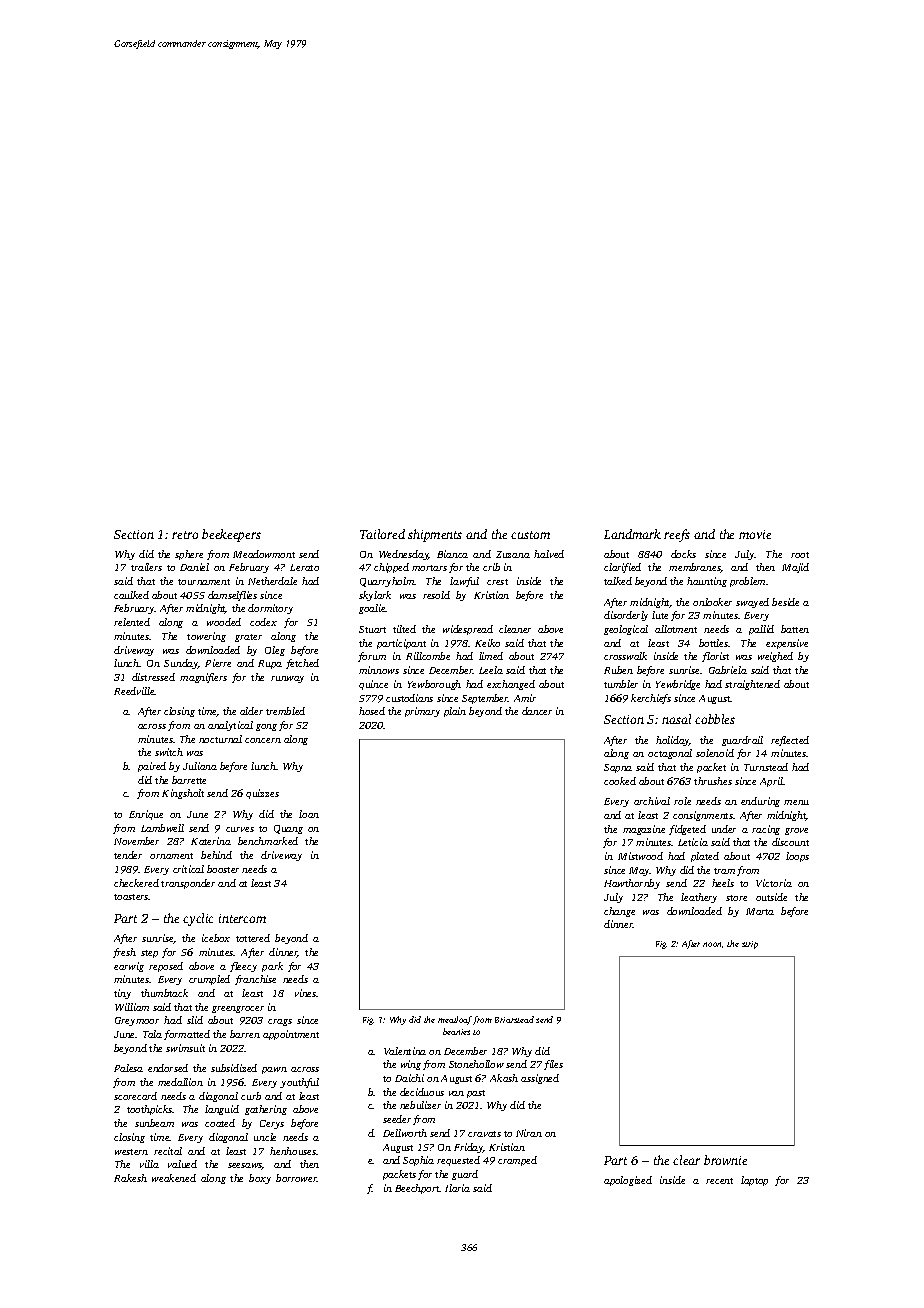  What do you see at coordinates (372, 629) in the screenshot?
I see `Stuart` at bounding box center [372, 629].
